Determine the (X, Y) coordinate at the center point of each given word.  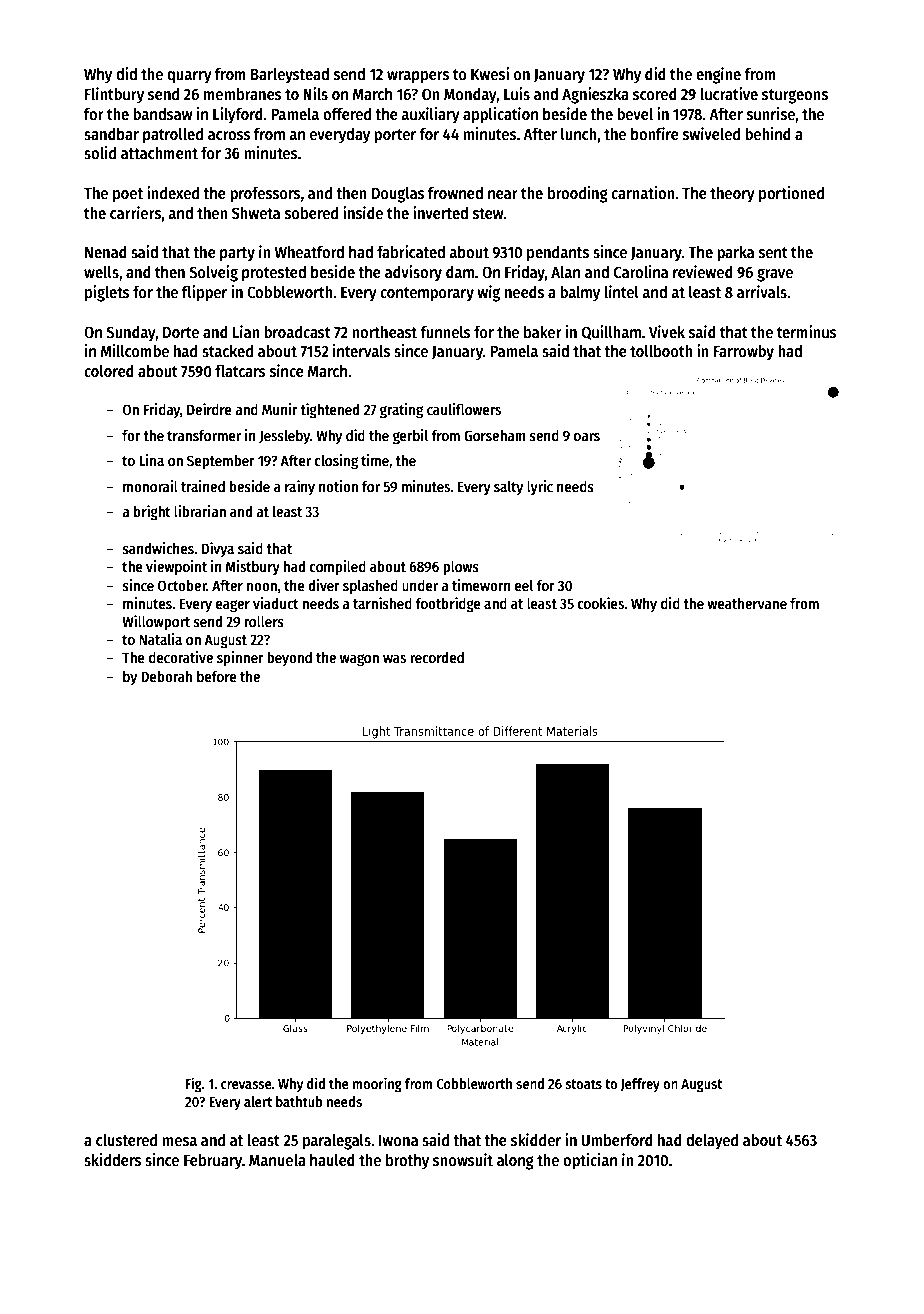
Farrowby (744, 353)
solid (100, 153)
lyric (540, 487)
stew (488, 214)
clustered (126, 1140)
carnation (643, 192)
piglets (107, 293)
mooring (377, 1084)
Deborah (166, 676)
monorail (150, 486)
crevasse (246, 1085)
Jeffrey (640, 1085)
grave (775, 275)
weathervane (747, 603)
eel (524, 585)
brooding (578, 194)
